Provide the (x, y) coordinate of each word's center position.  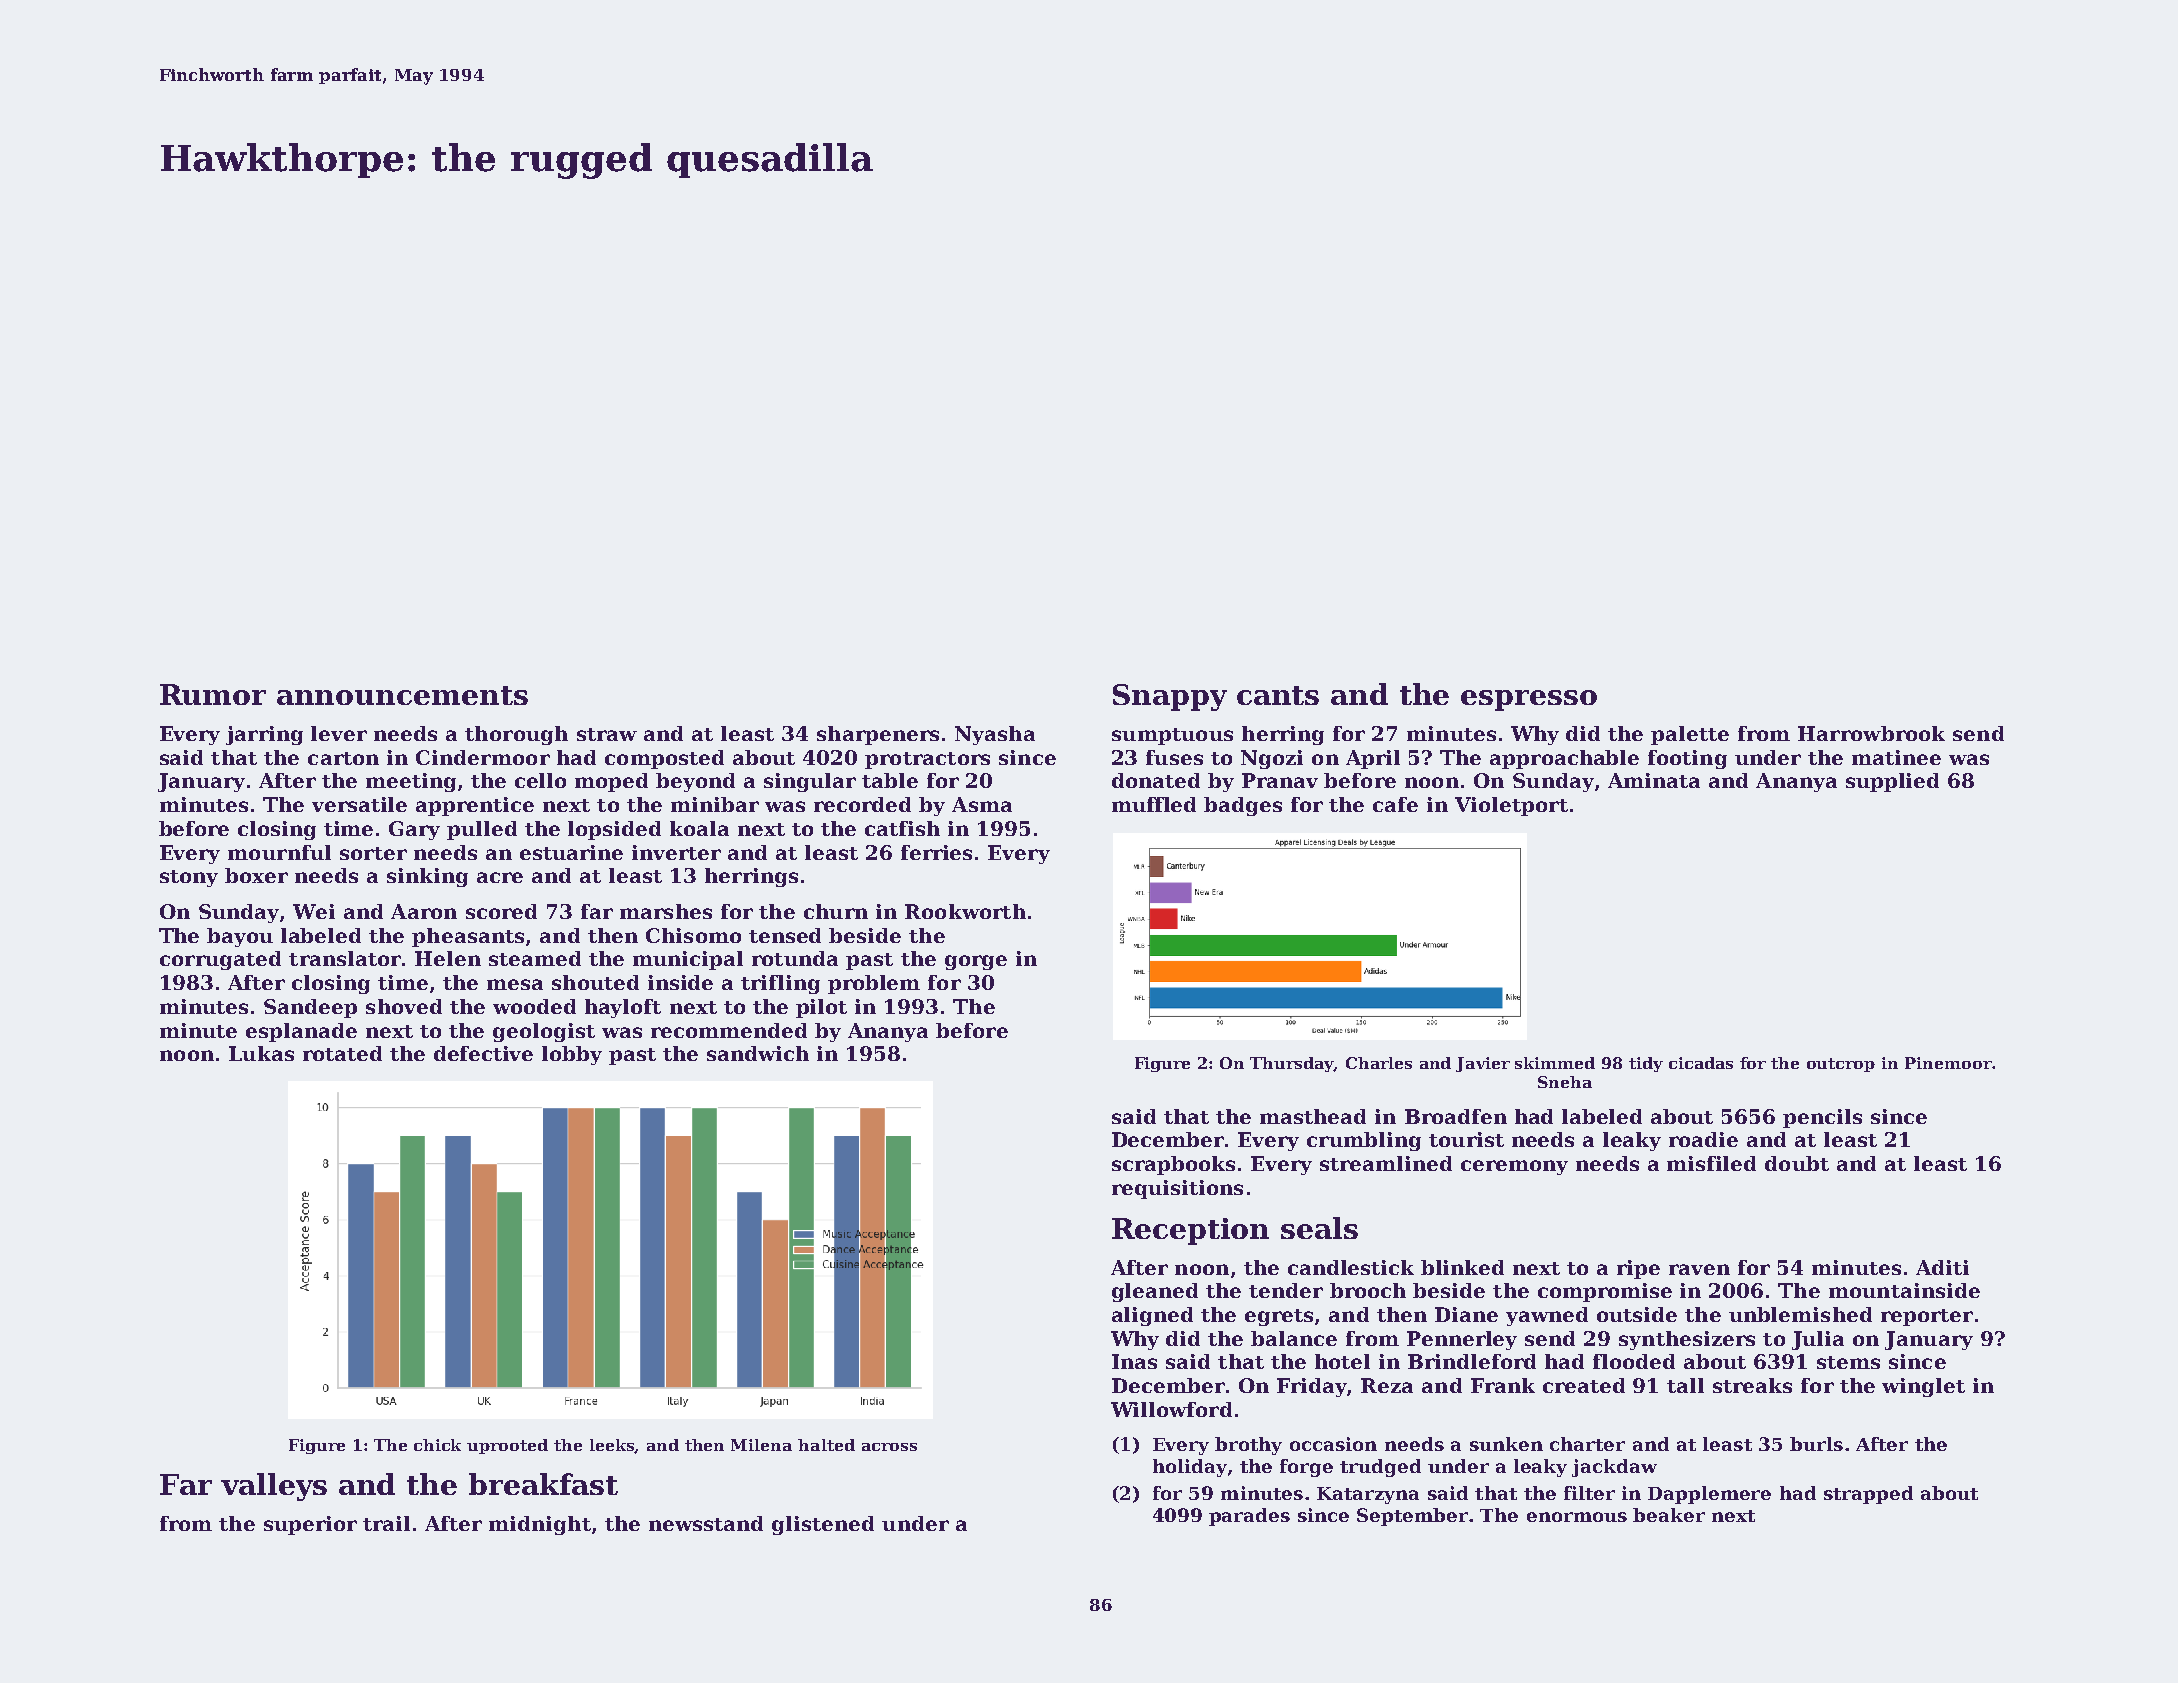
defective (483, 1053)
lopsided (614, 830)
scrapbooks (1173, 1165)
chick (437, 1445)
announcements (402, 695)
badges (1243, 806)
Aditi (1942, 1267)
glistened (823, 1525)
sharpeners (878, 735)
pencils (1822, 1118)
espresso (1529, 700)
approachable (1564, 759)
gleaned (1155, 1292)
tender (1286, 1290)
